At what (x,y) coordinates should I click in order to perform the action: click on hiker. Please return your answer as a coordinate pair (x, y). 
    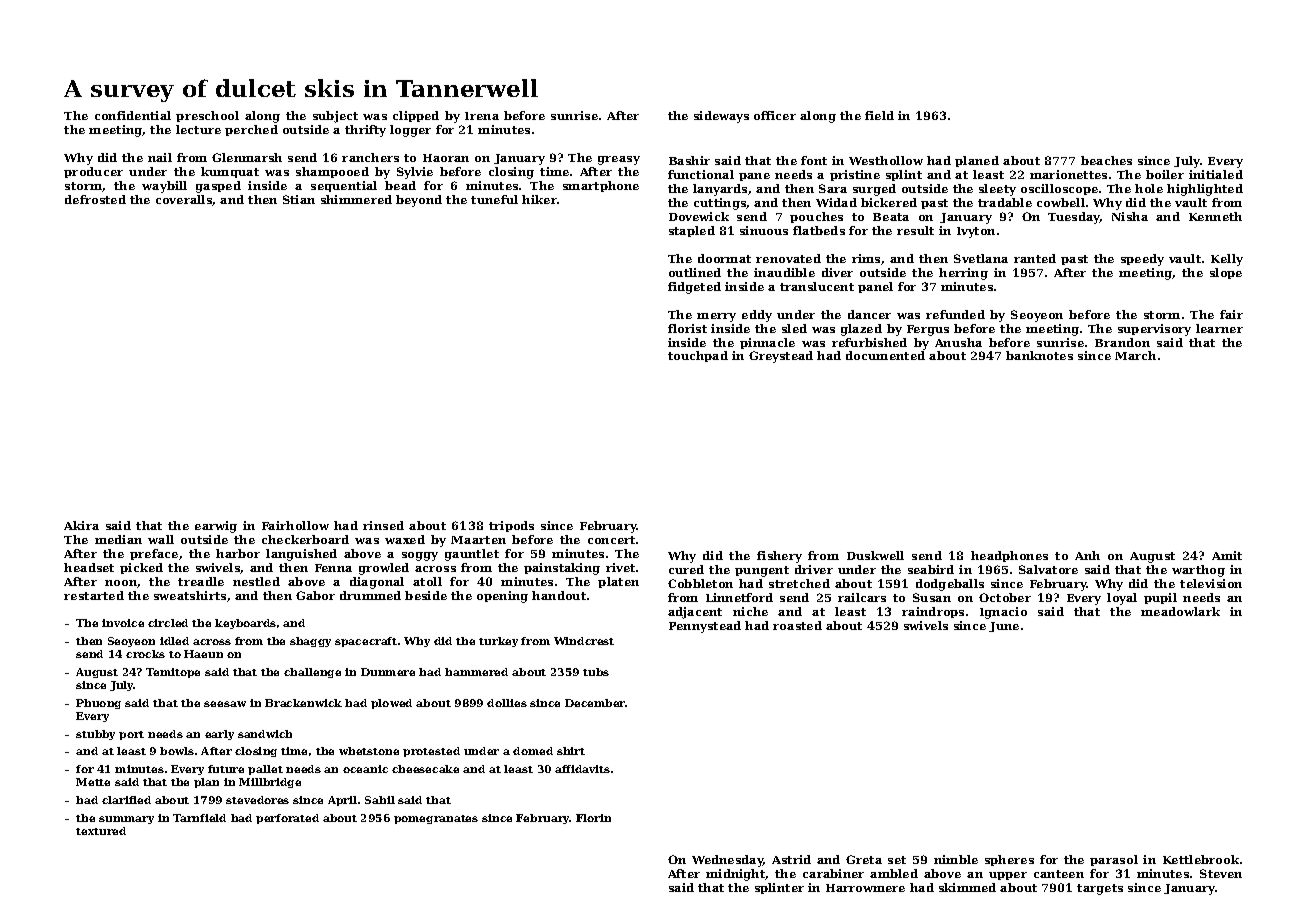
    Looking at the image, I should click on (539, 199).
